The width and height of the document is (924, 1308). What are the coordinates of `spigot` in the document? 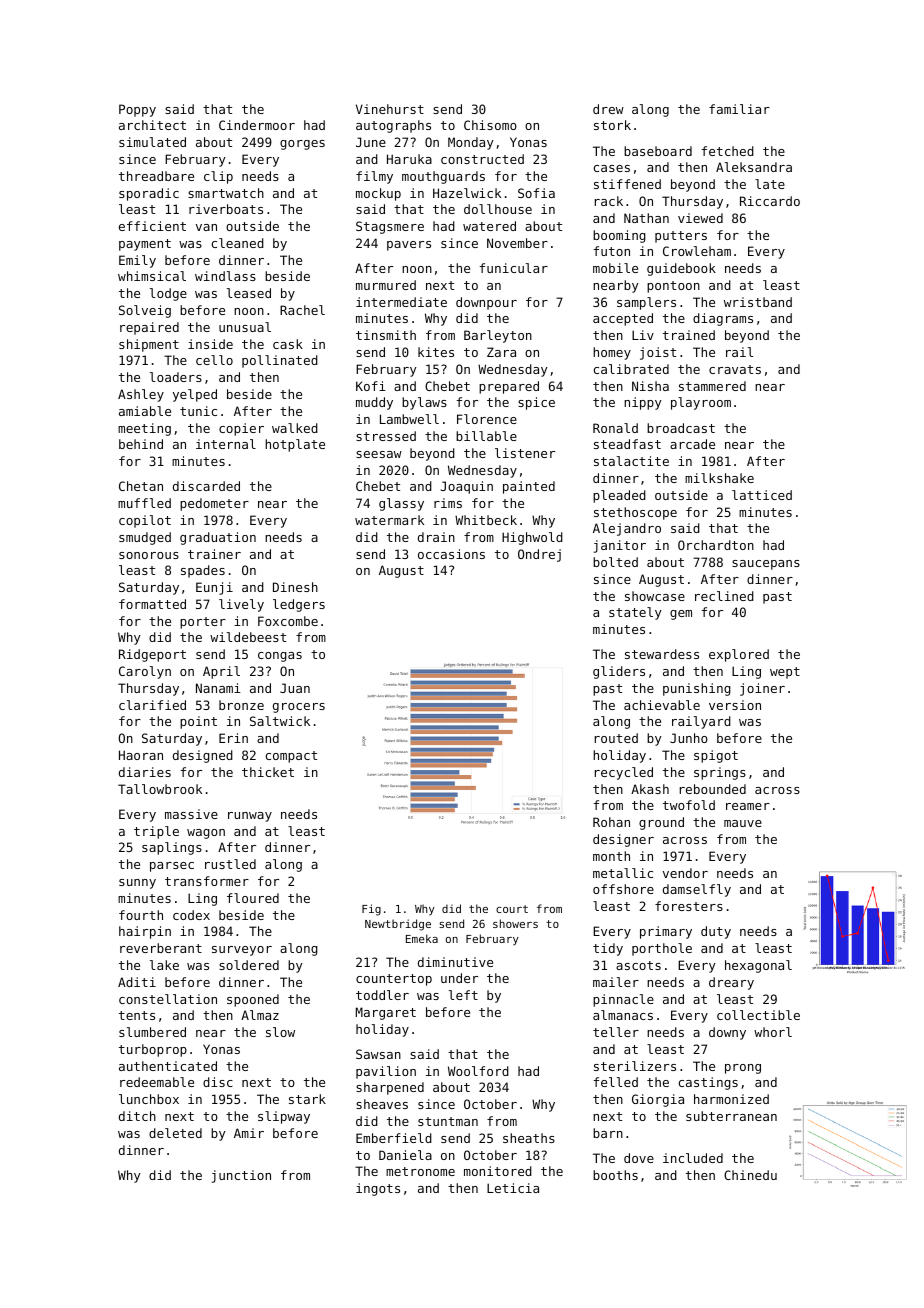 It's located at (716, 756).
